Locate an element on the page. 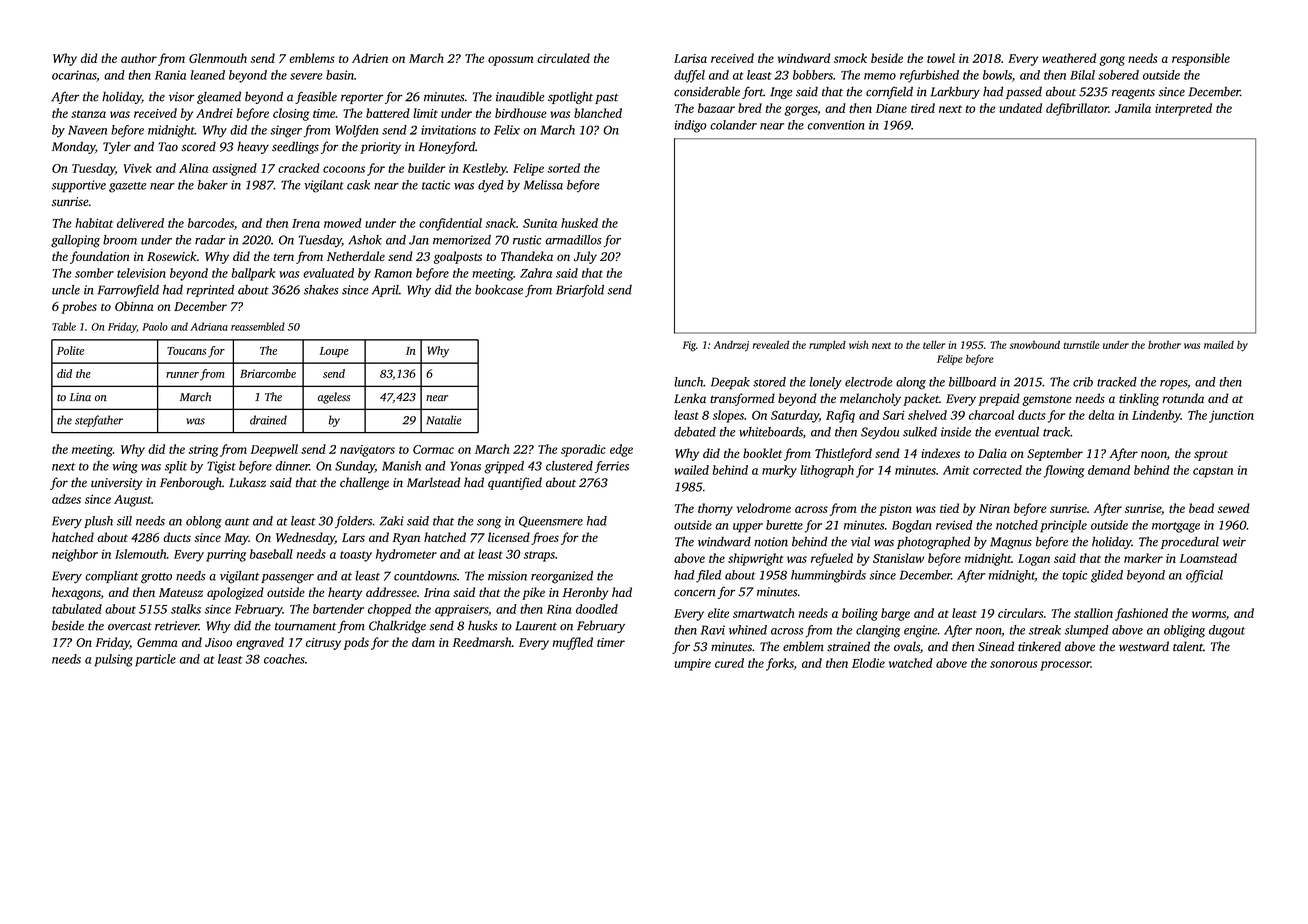 This document has height=924, width=1308. adzes is located at coordinates (66, 499).
